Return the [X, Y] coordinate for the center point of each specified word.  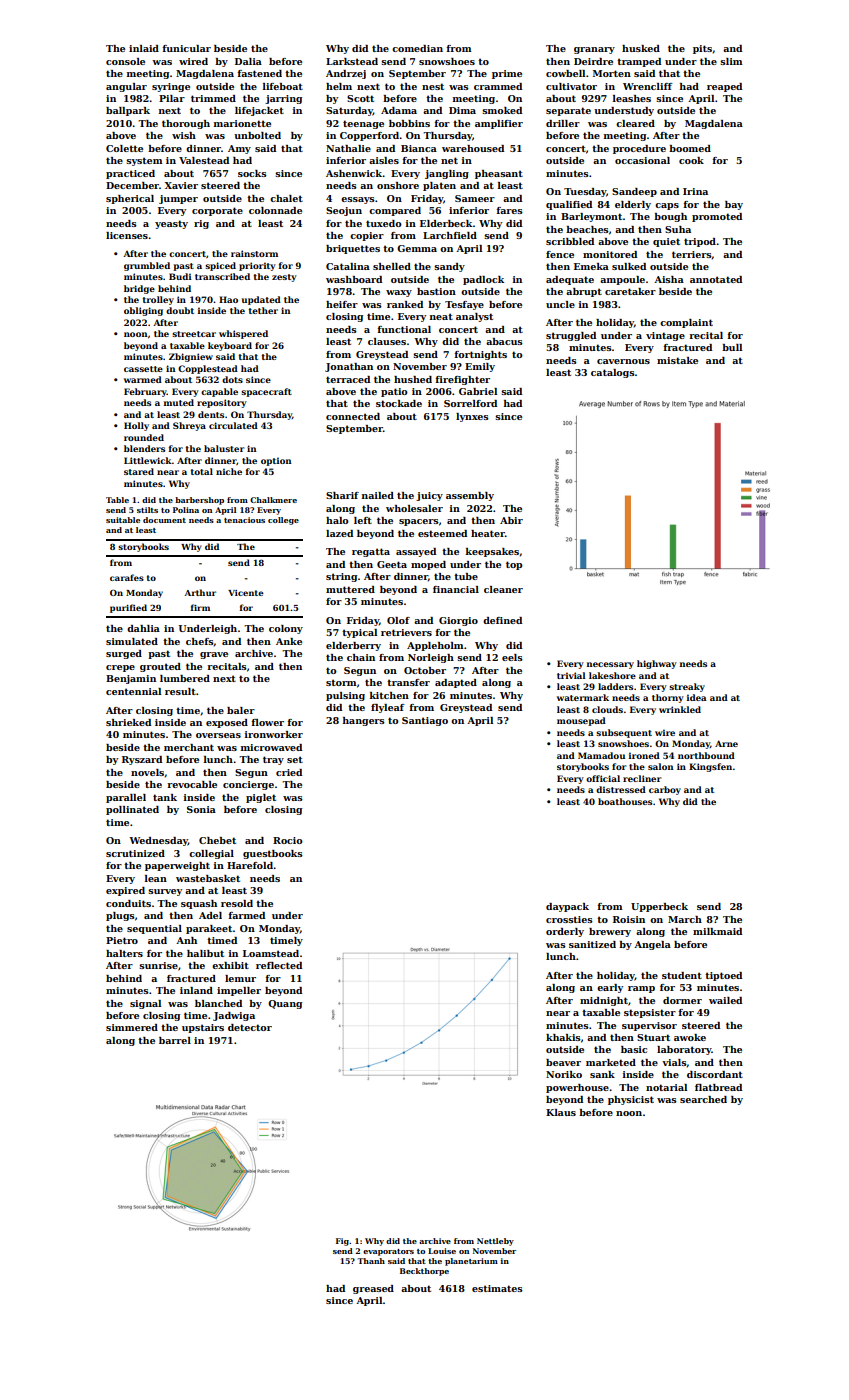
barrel [175, 1040]
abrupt [584, 292]
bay [734, 205]
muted [179, 402]
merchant [189, 747]
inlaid [144, 48]
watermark [583, 697]
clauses [387, 341]
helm [339, 86]
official [603, 778]
